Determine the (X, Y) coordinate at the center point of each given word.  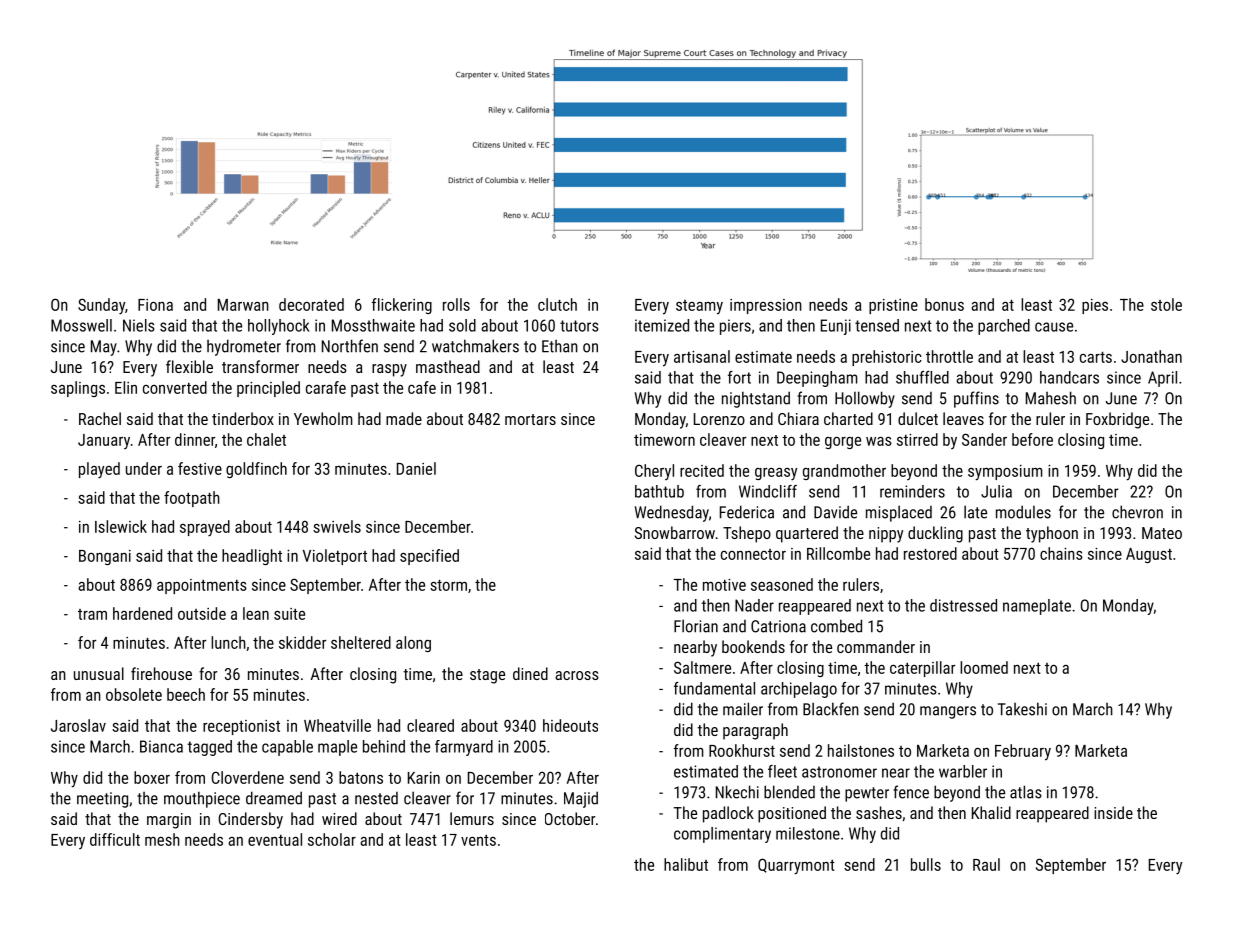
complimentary (722, 835)
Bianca (161, 746)
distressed (963, 605)
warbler (963, 771)
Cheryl (654, 472)
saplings (78, 389)
